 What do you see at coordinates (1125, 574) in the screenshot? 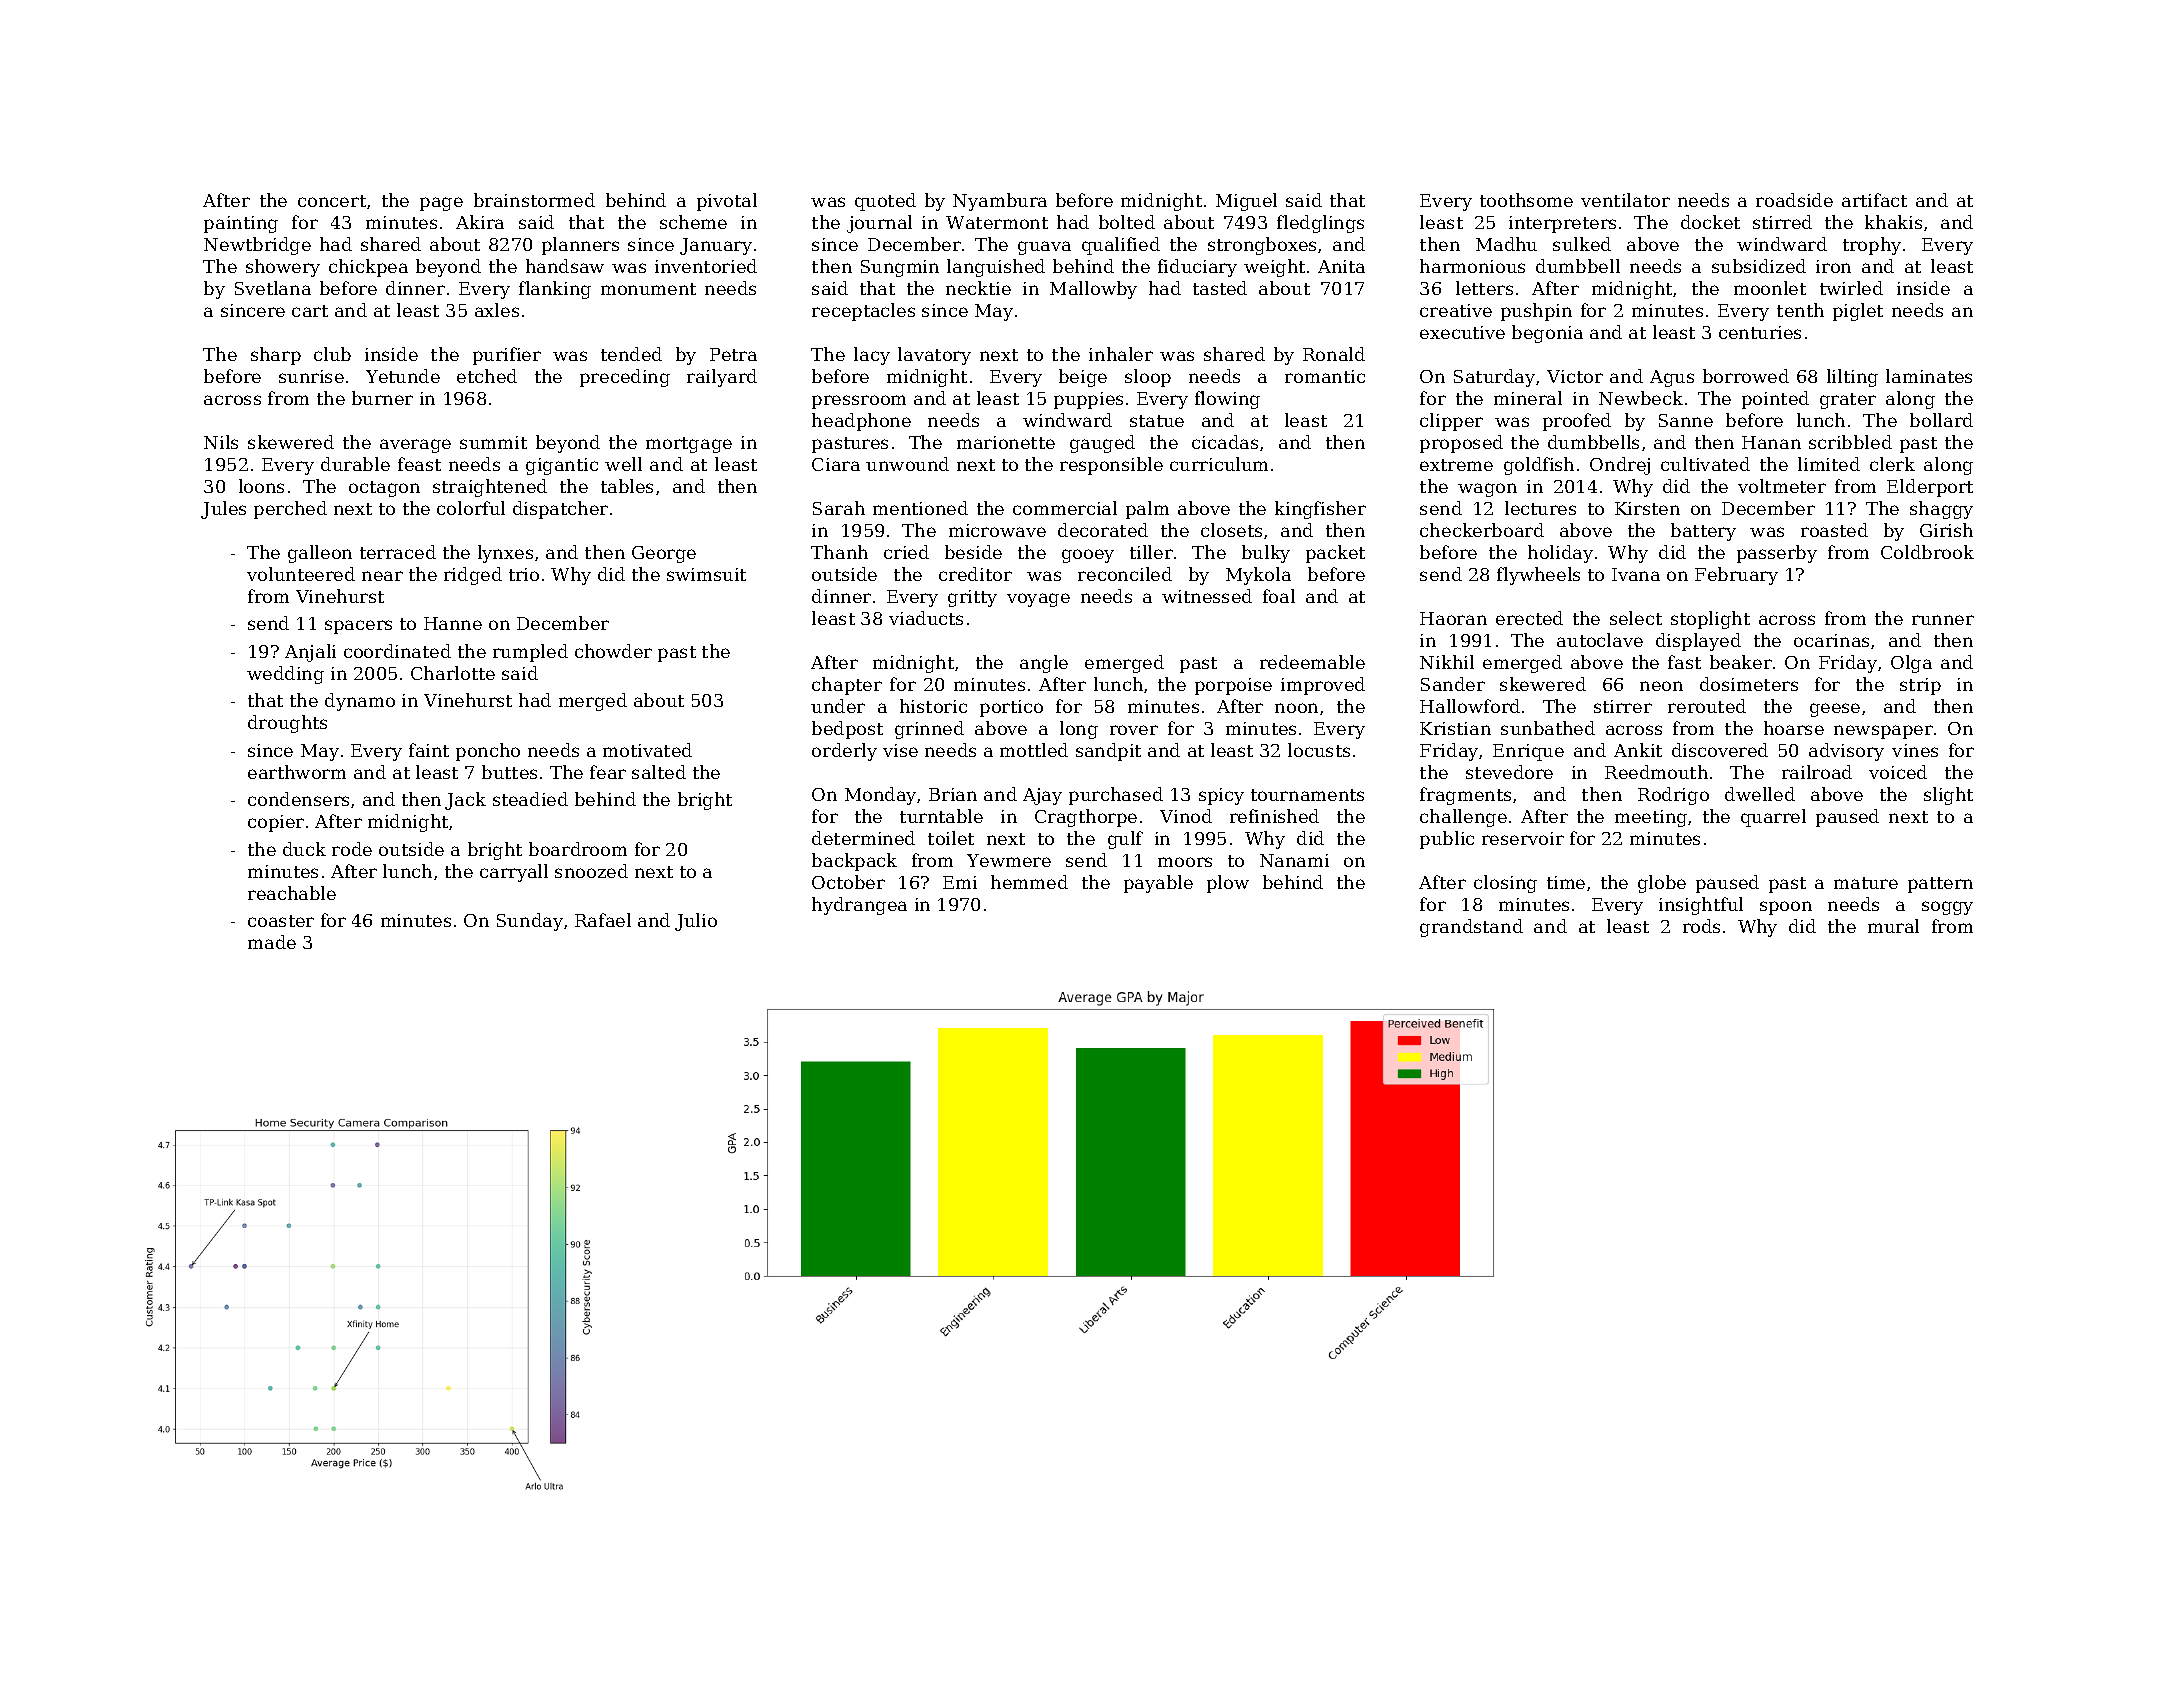
I see `reconciled` at bounding box center [1125, 574].
